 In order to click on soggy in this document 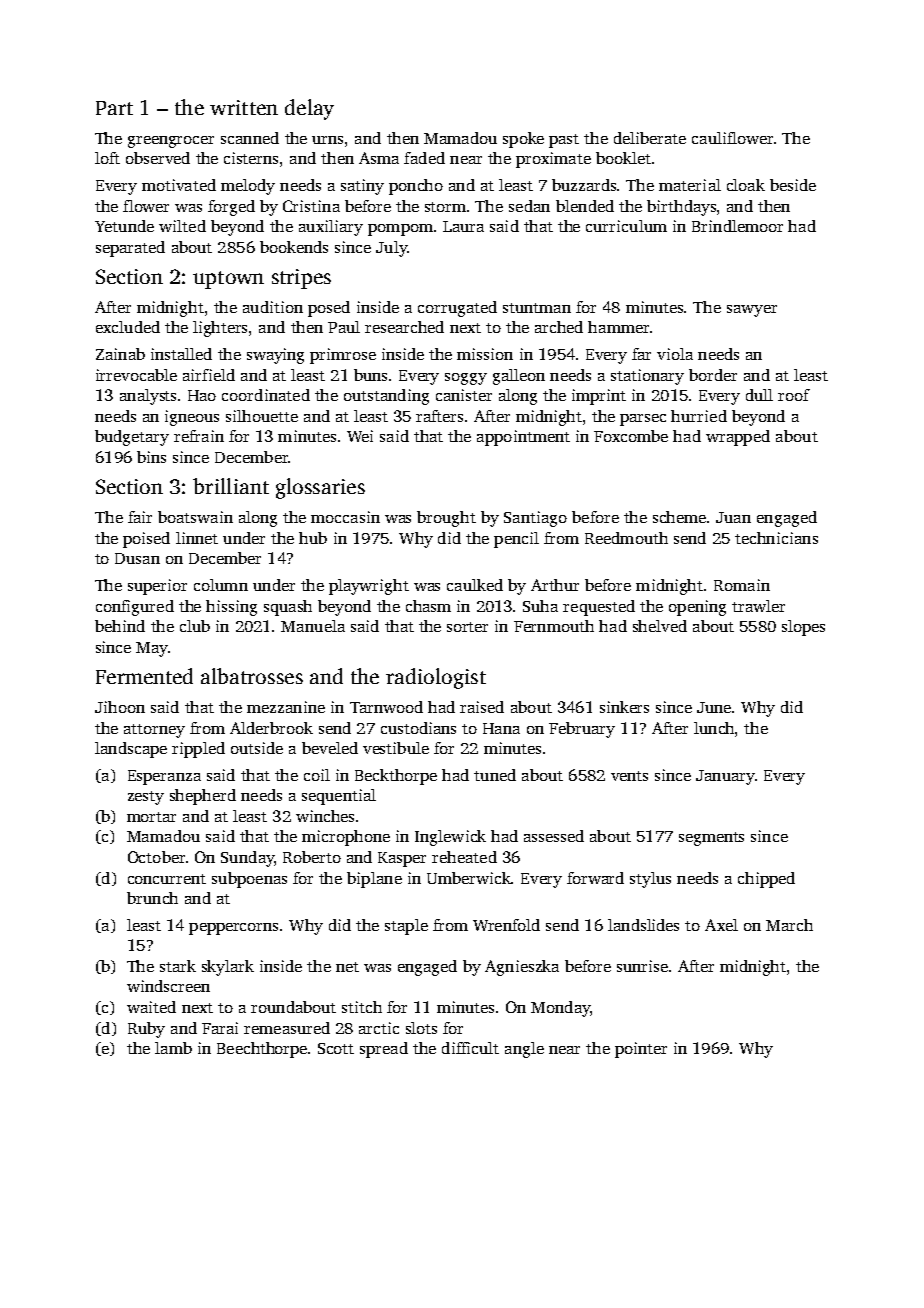, I will do `click(466, 379)`.
